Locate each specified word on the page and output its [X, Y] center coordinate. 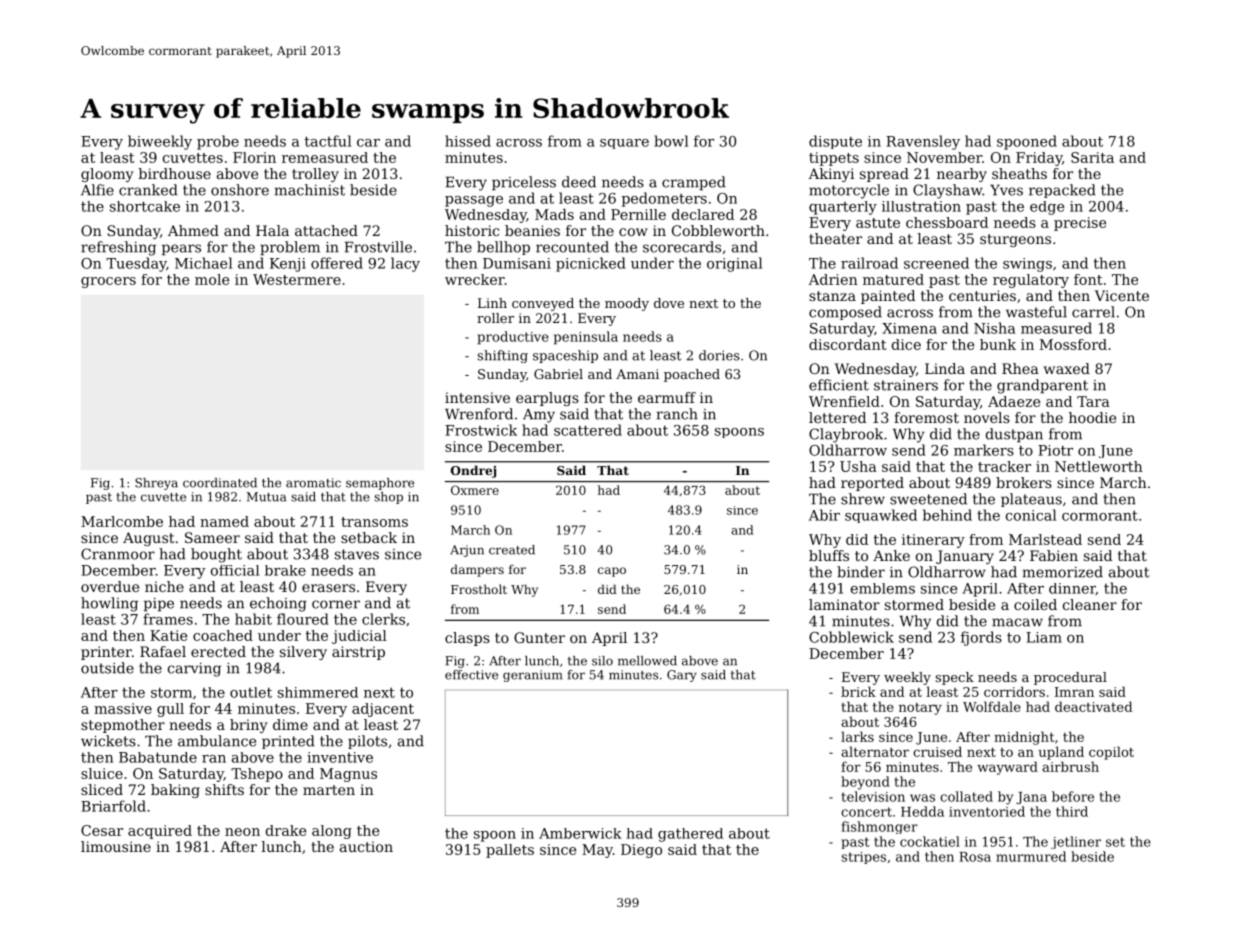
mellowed [647, 661]
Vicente [1122, 295]
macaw [1017, 622]
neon [242, 832]
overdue [110, 586]
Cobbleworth [718, 230]
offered [337, 263]
